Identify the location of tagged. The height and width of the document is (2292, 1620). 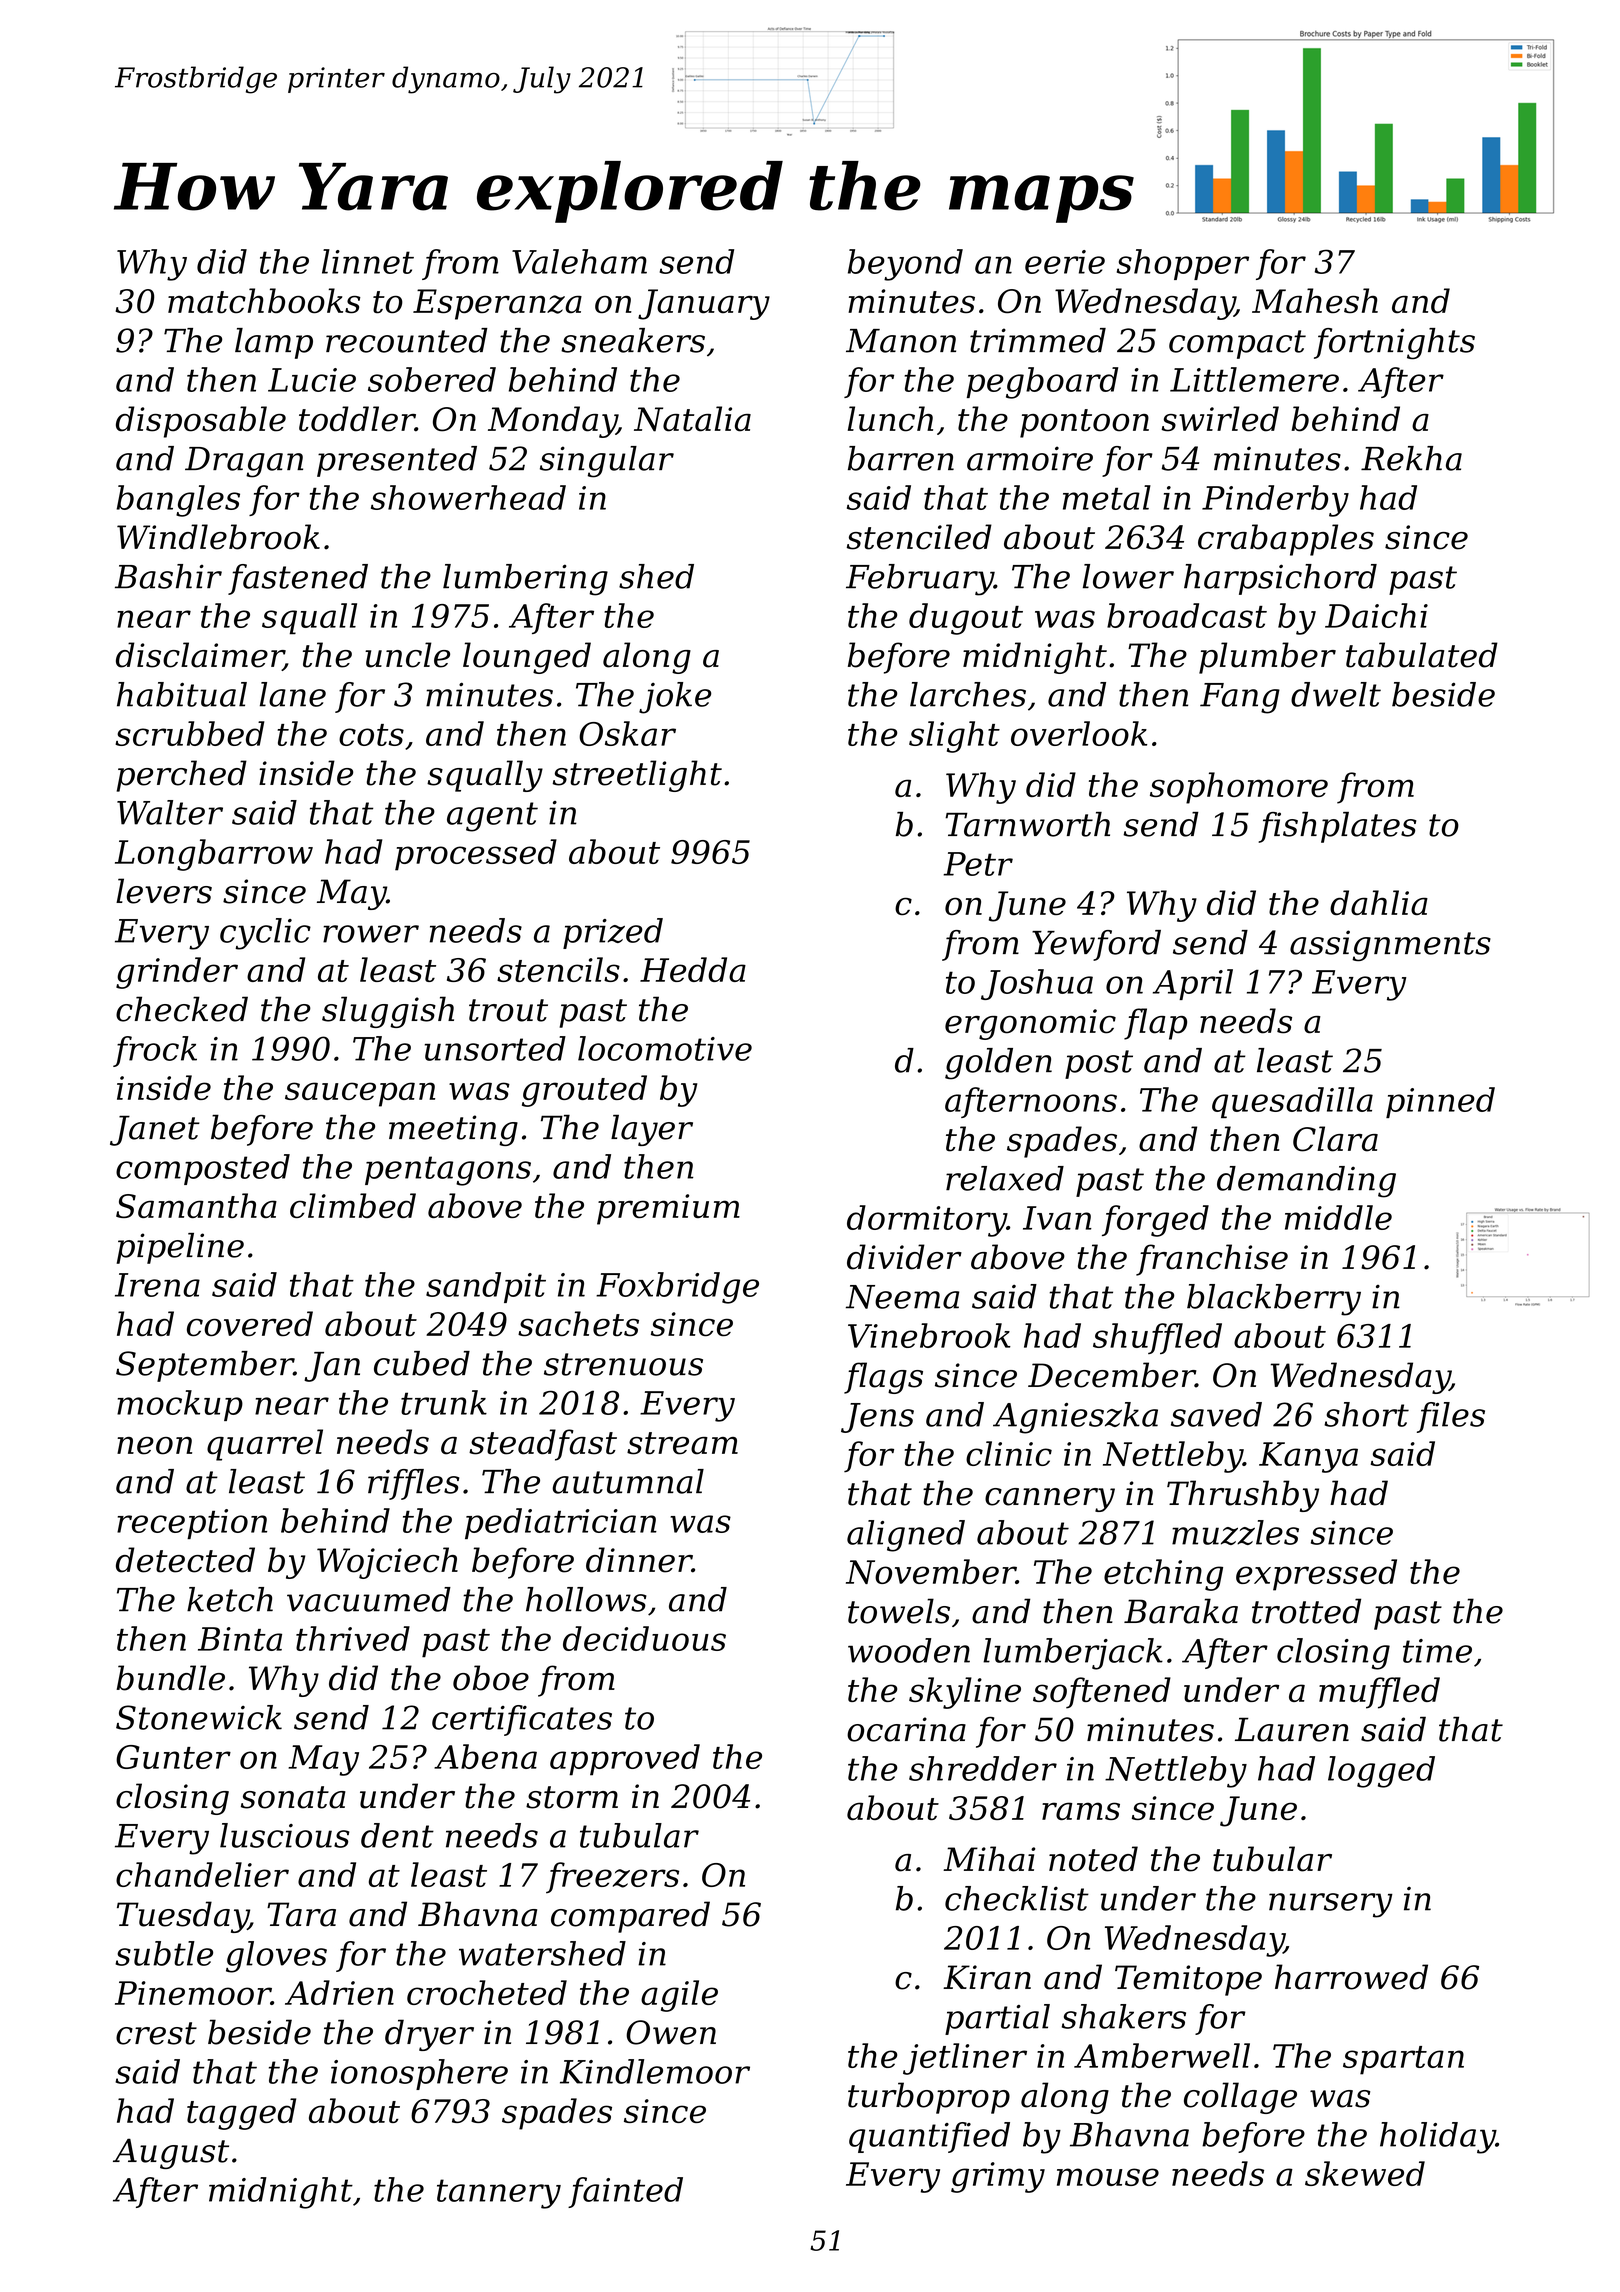
(241, 2114).
